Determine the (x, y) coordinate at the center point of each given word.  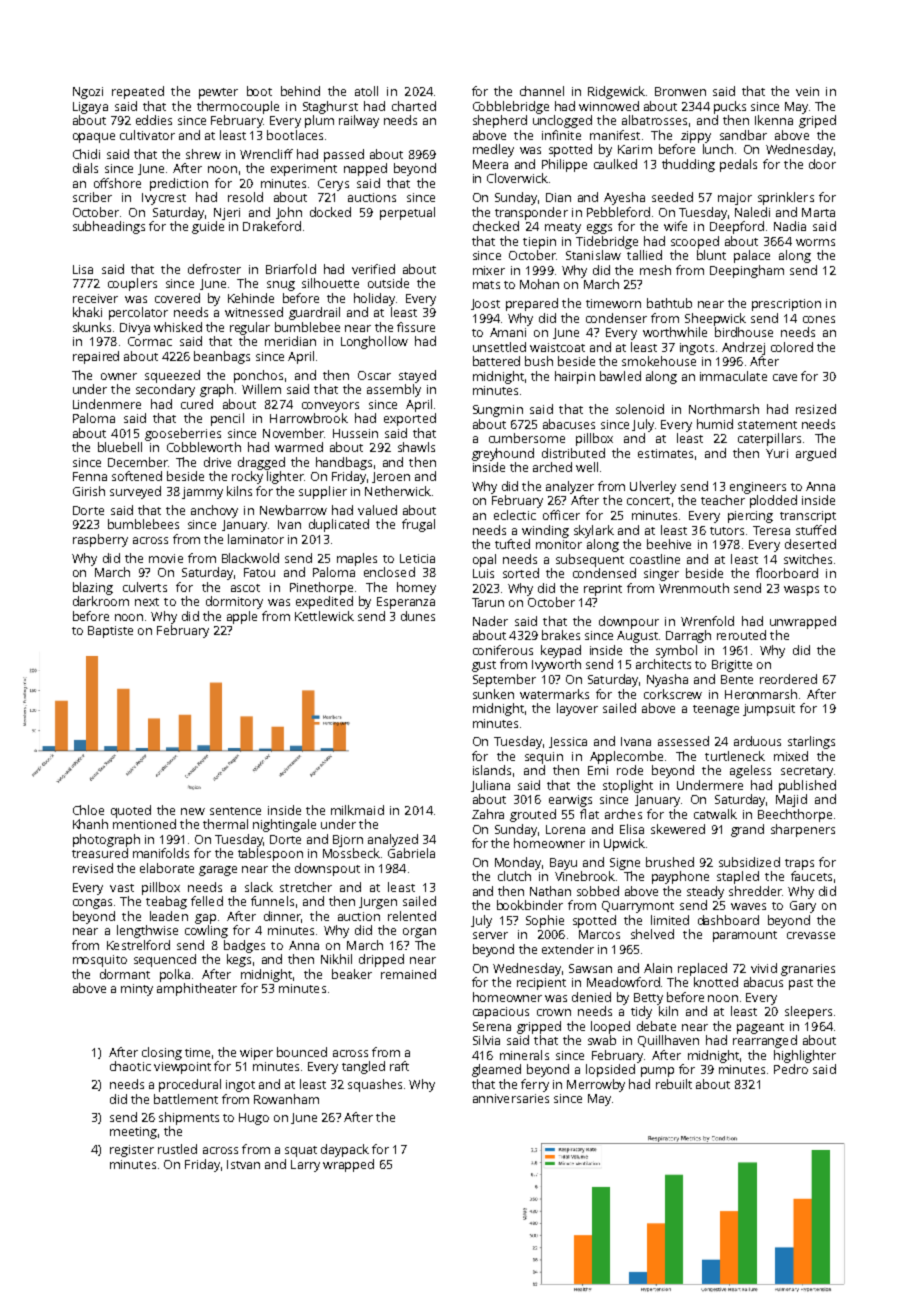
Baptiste (110, 632)
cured (197, 404)
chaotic (130, 1066)
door (822, 164)
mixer (489, 270)
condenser (616, 318)
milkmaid (357, 810)
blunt (711, 255)
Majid (791, 800)
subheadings (109, 227)
